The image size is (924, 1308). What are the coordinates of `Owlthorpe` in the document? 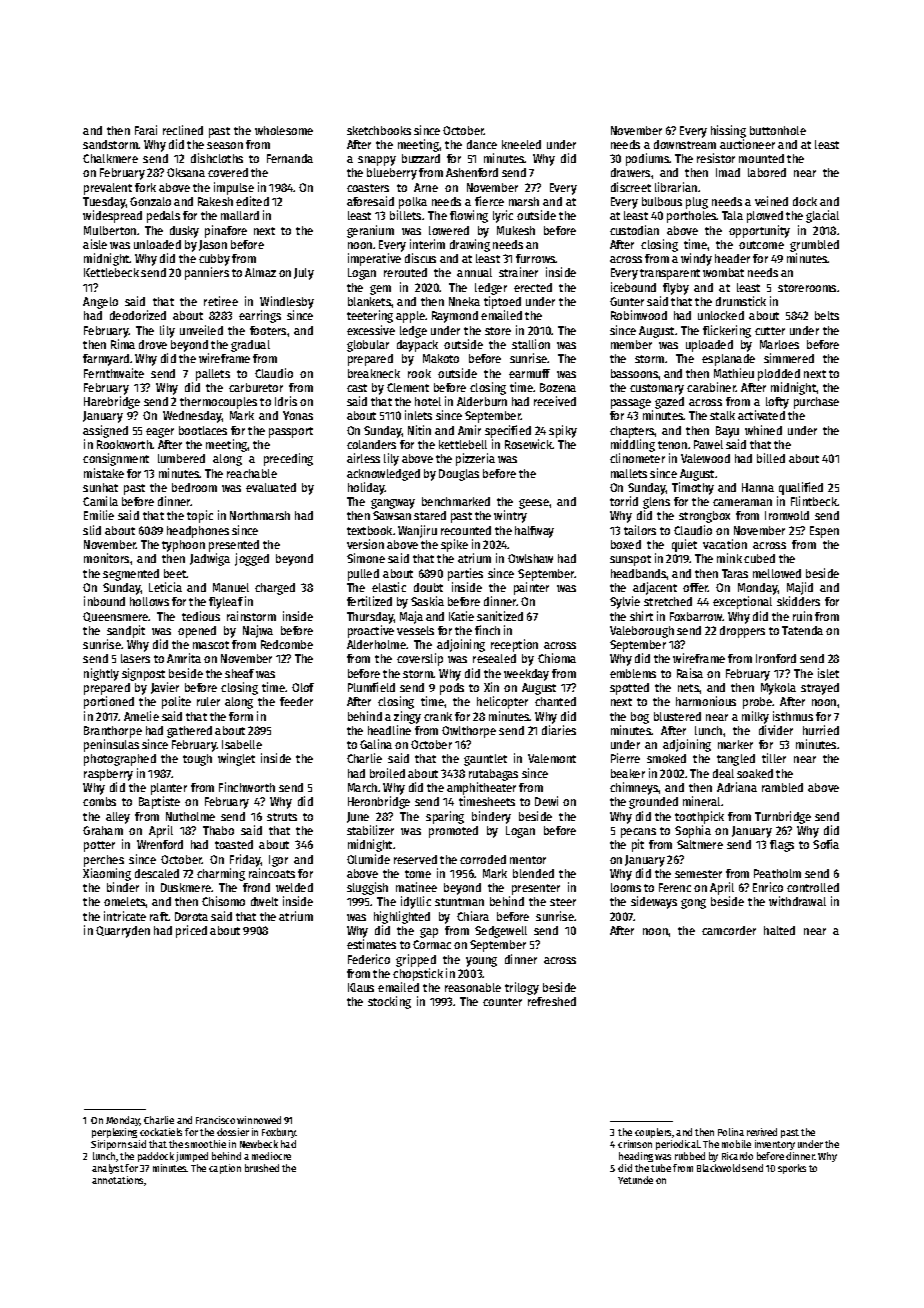 It's located at (469, 732).
